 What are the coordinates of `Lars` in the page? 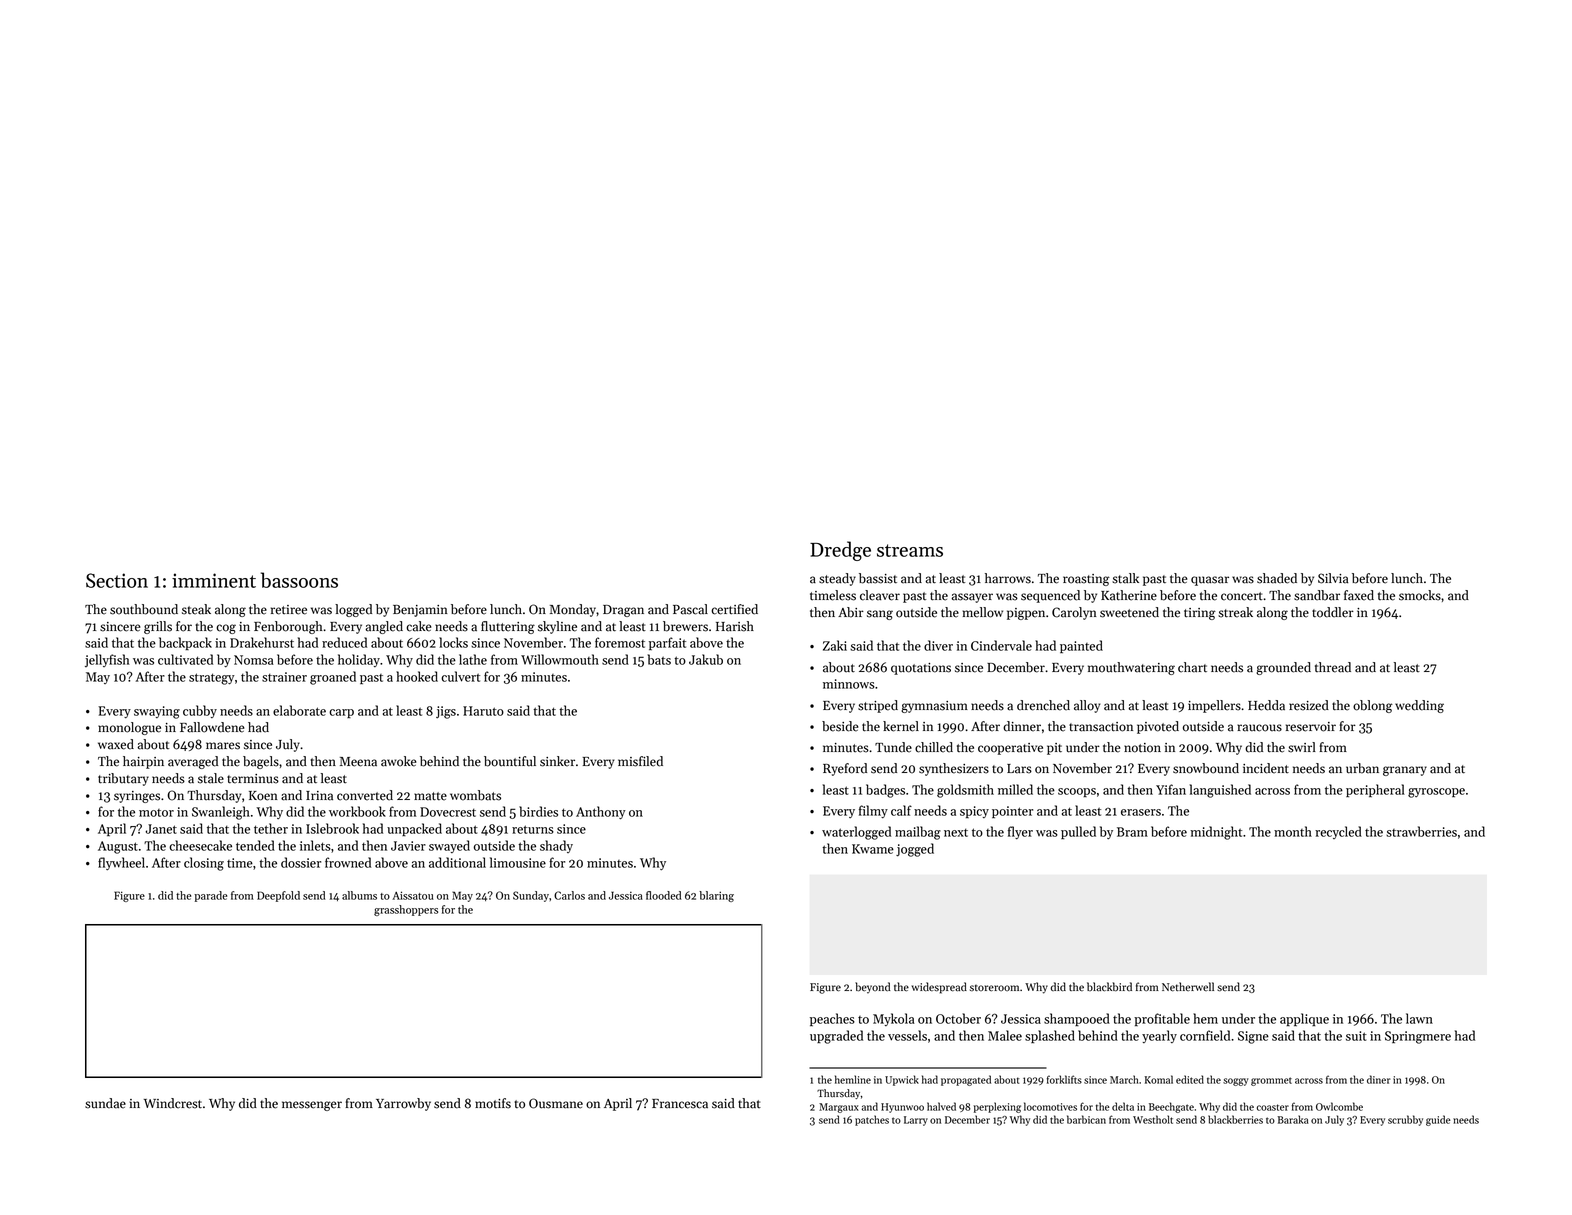 It's located at (1019, 769).
